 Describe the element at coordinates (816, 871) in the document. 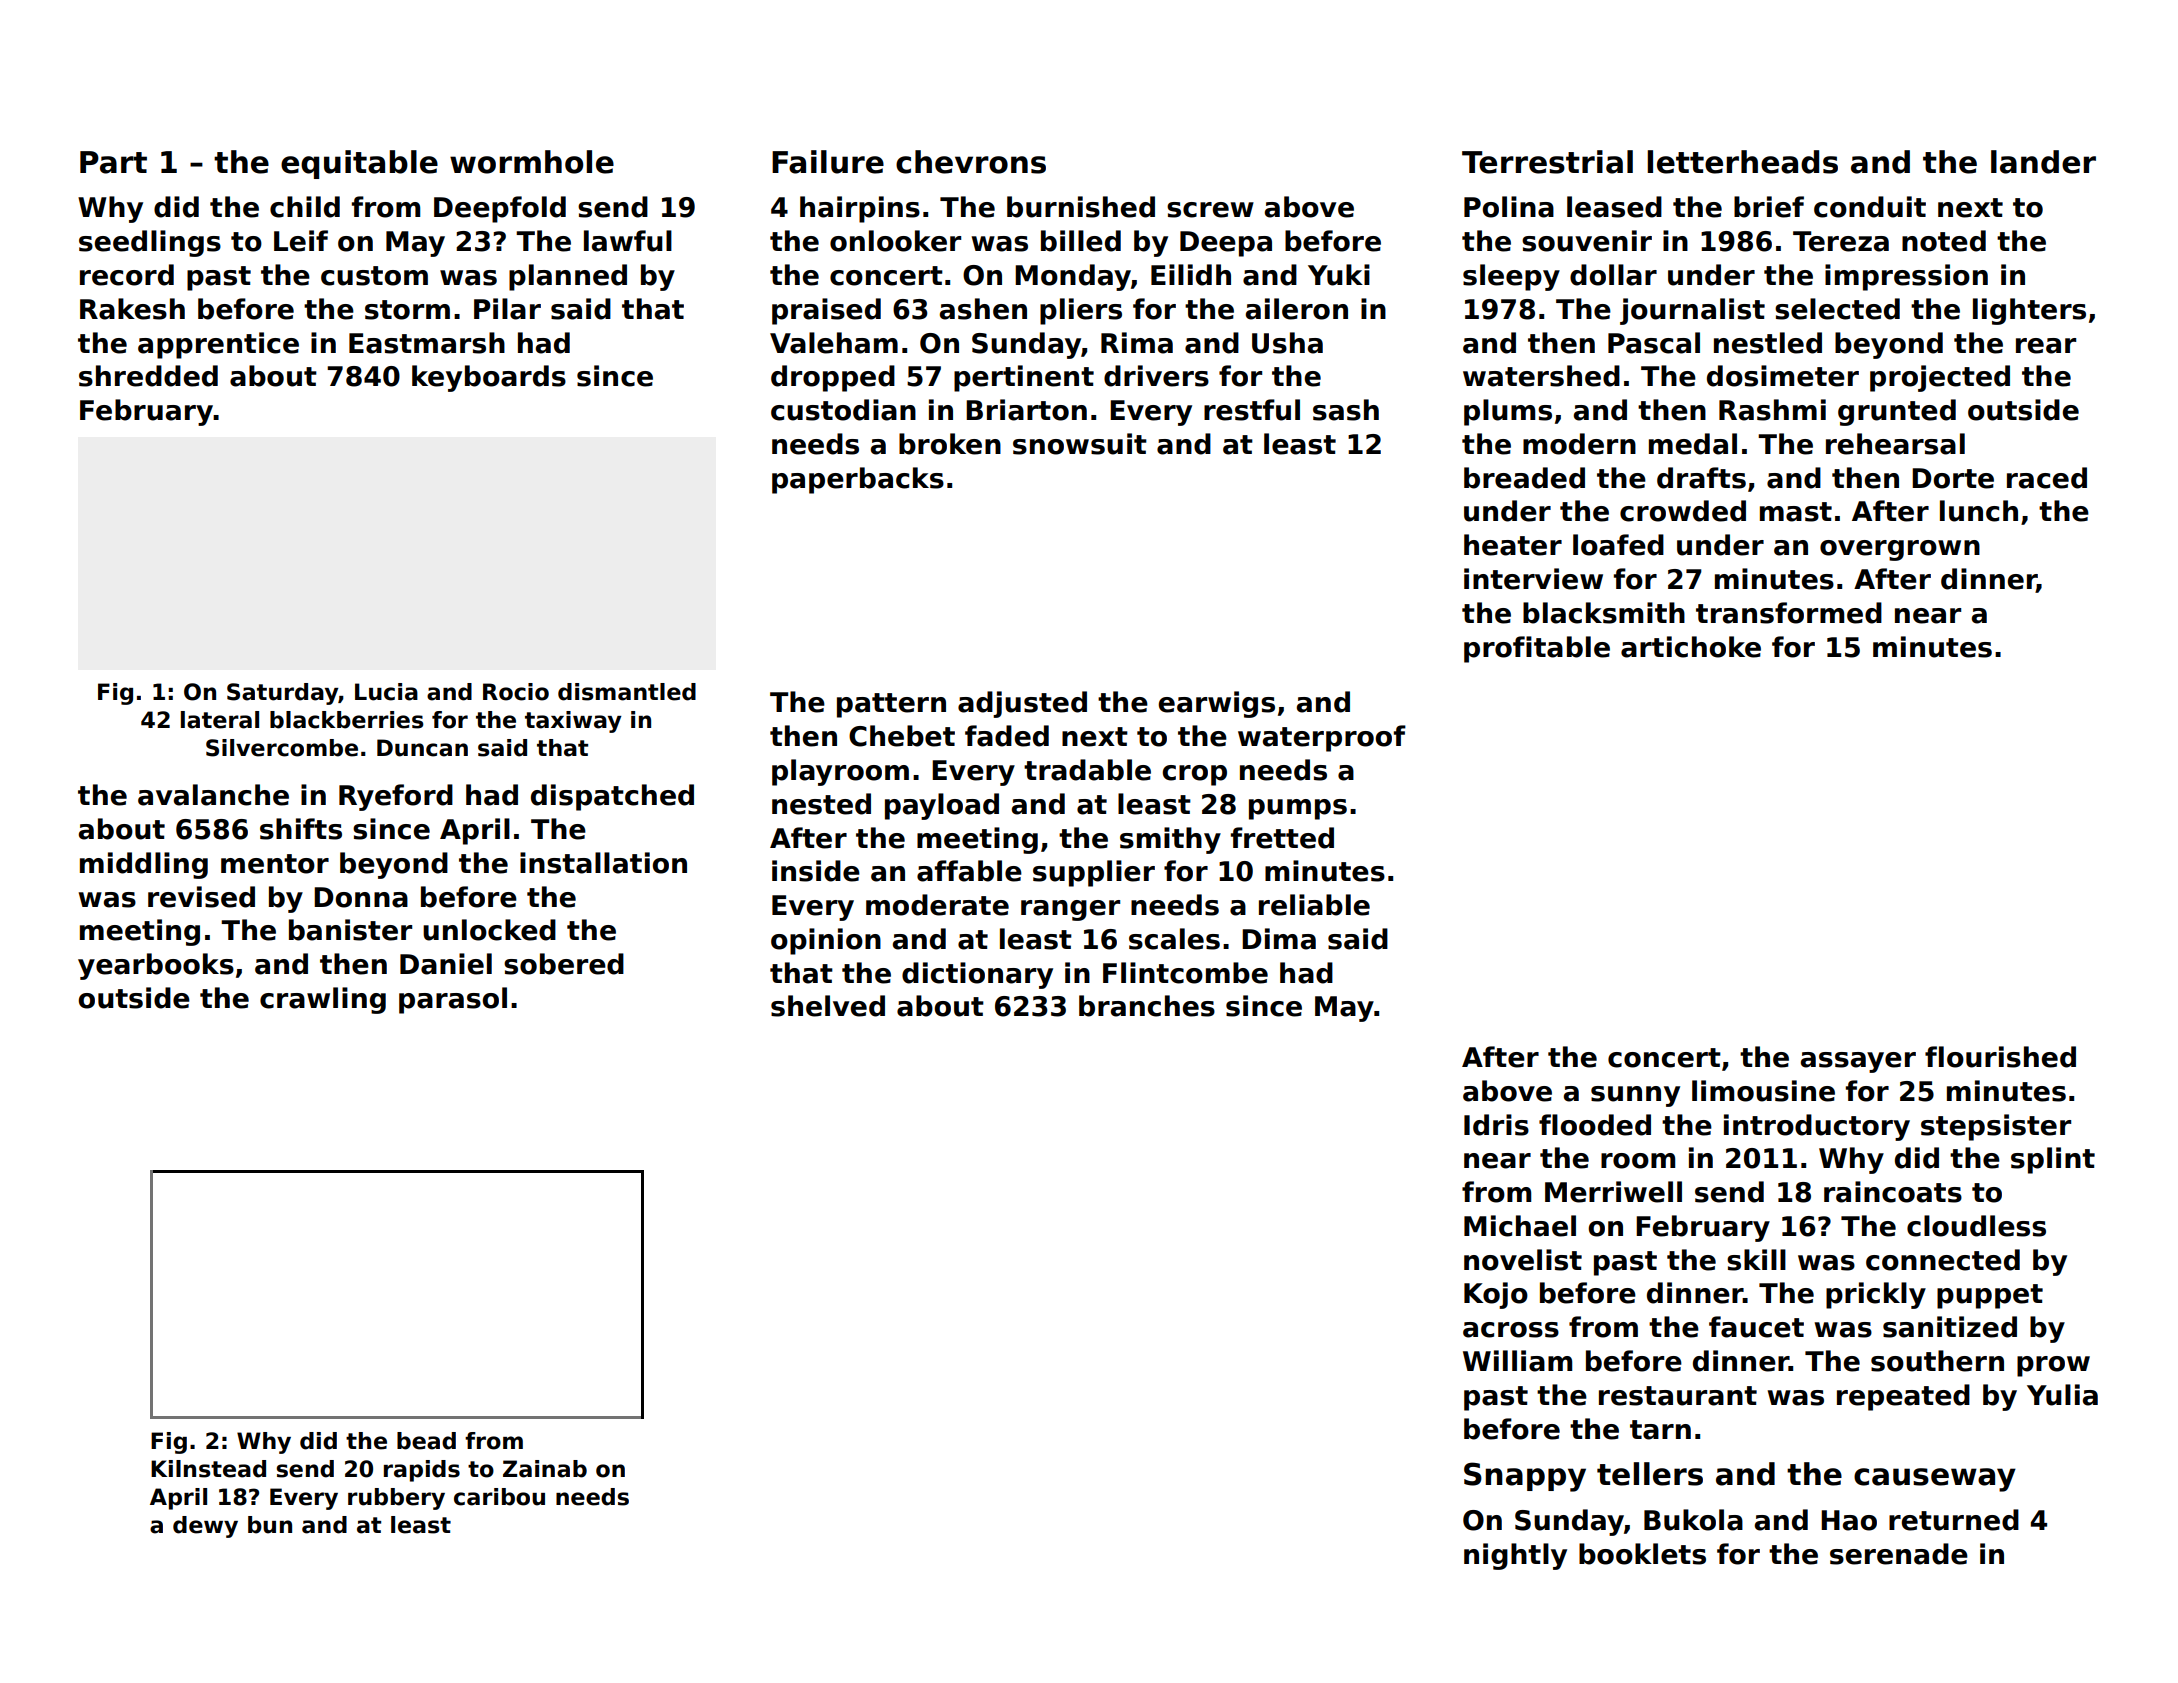

I see `inside` at that location.
